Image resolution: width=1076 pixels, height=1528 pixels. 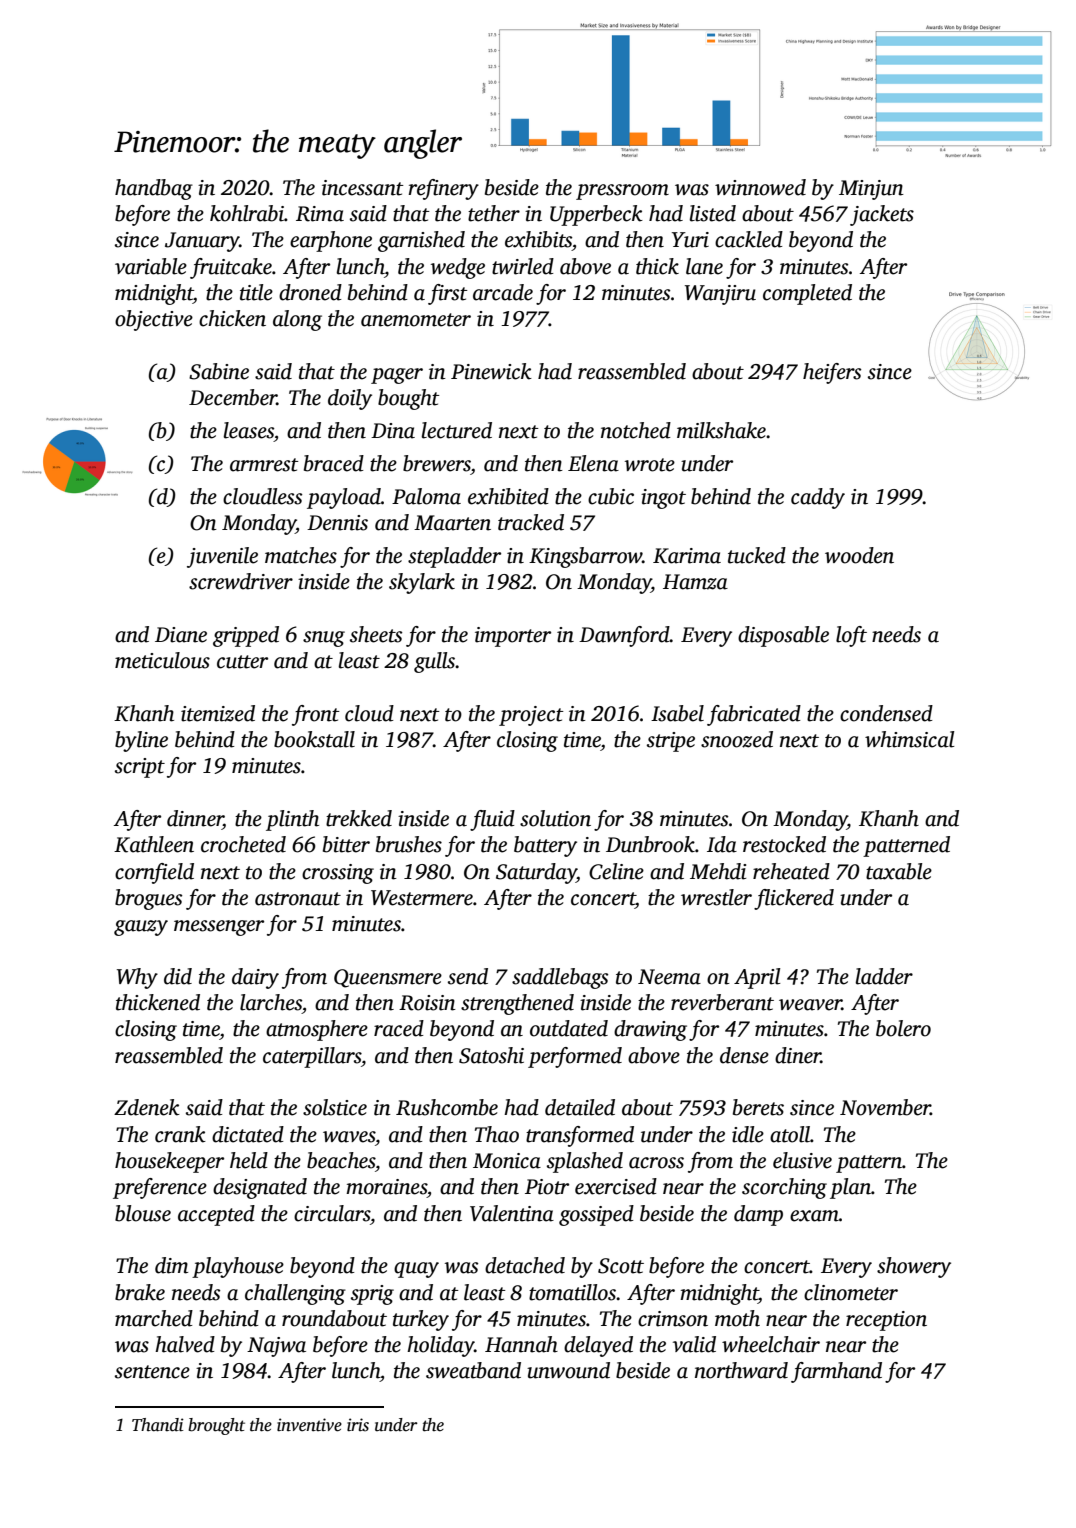 What do you see at coordinates (859, 555) in the screenshot?
I see `wooden` at bounding box center [859, 555].
